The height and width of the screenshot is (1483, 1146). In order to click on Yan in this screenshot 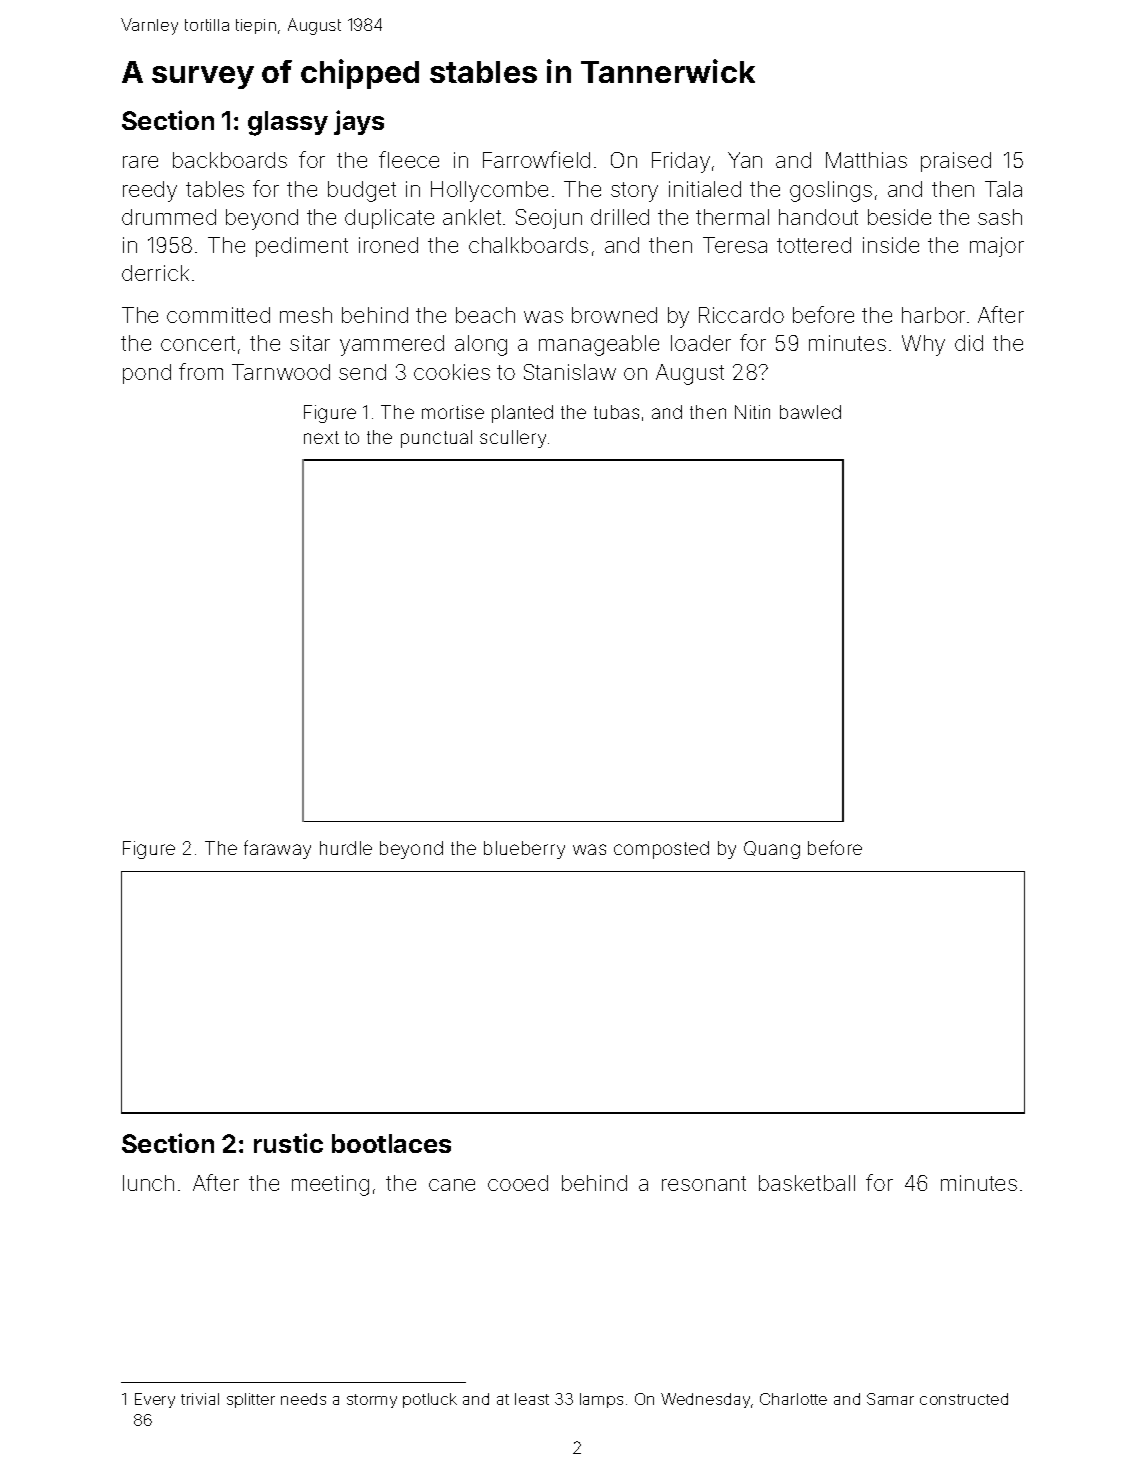, I will do `click(745, 160)`.
